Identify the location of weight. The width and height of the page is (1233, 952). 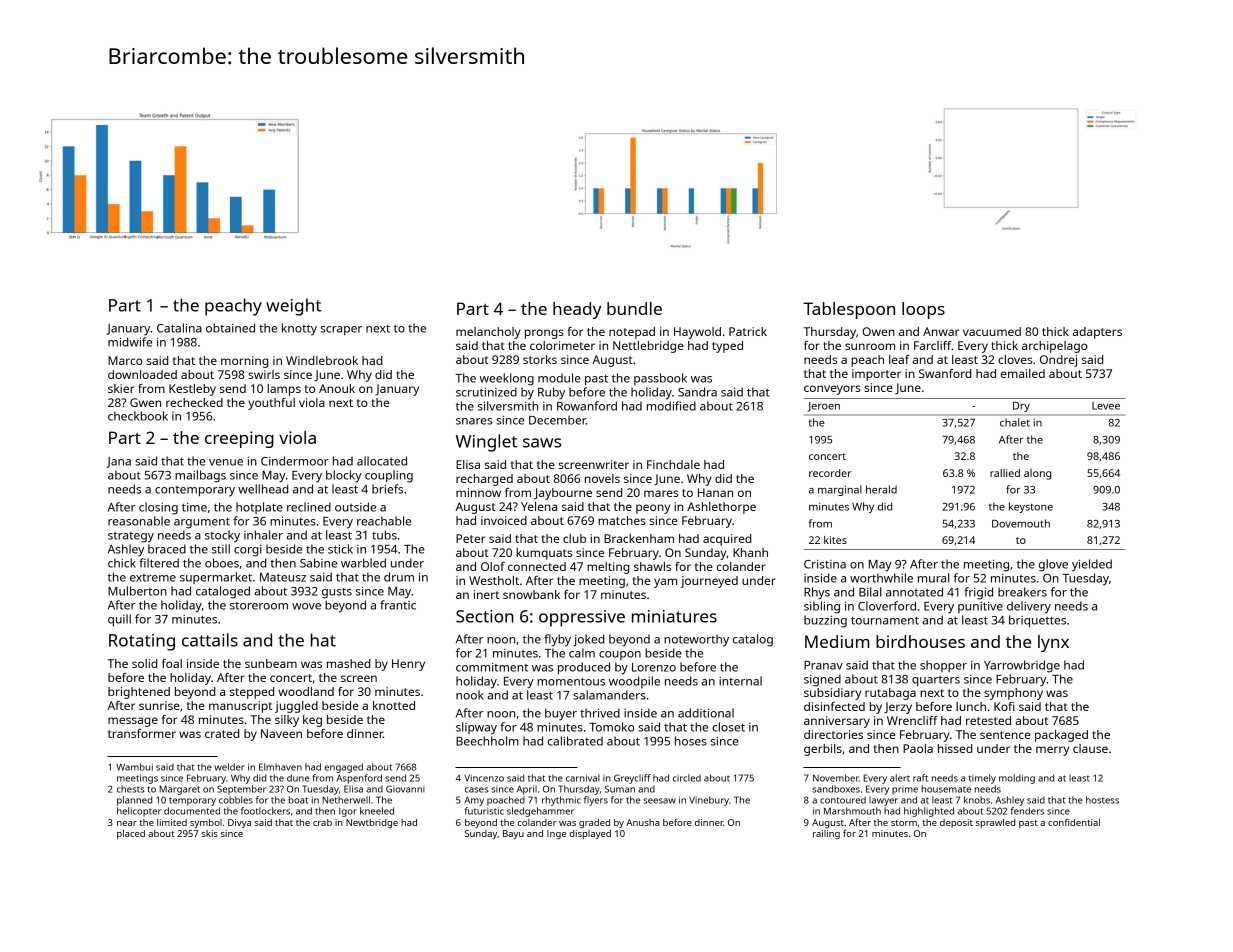
(293, 307).
